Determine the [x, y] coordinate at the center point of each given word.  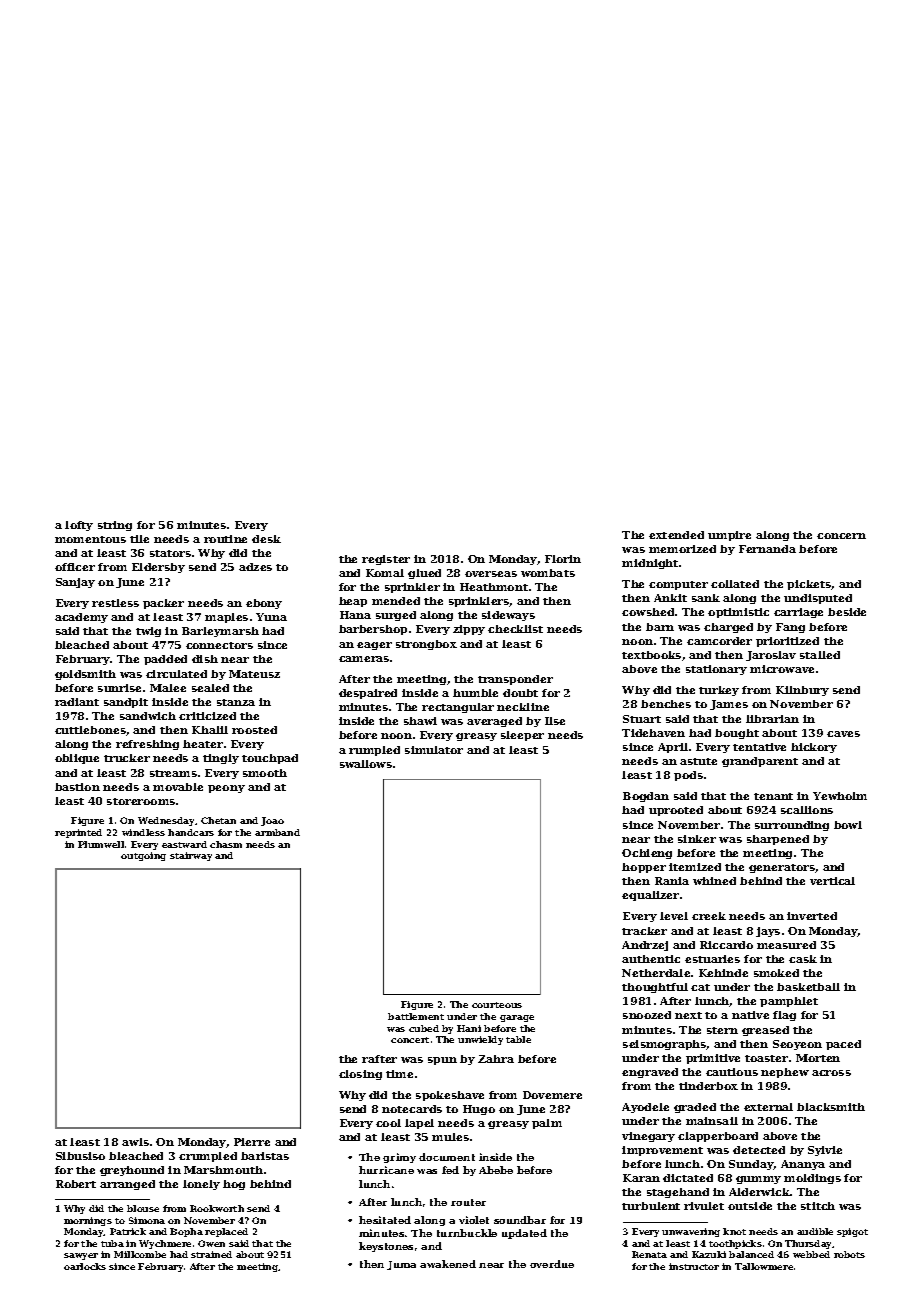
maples [226, 618]
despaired [368, 694]
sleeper [522, 736]
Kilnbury [802, 691]
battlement [416, 1016]
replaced [226, 1232]
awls [135, 1142]
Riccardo [726, 945]
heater [203, 744]
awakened [448, 1264]
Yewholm [840, 796]
